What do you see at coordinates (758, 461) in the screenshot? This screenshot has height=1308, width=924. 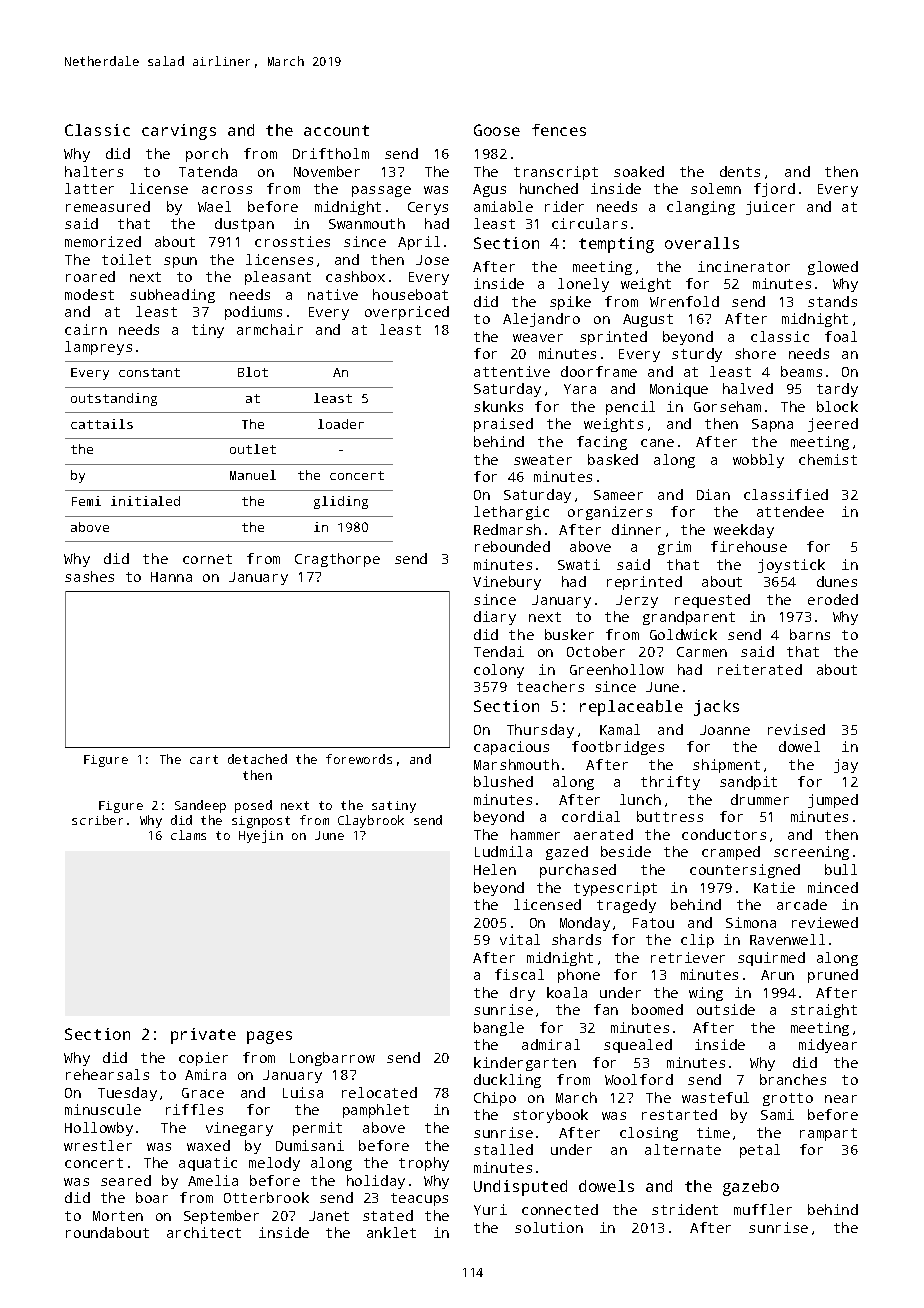 I see `wobbly` at bounding box center [758, 461].
